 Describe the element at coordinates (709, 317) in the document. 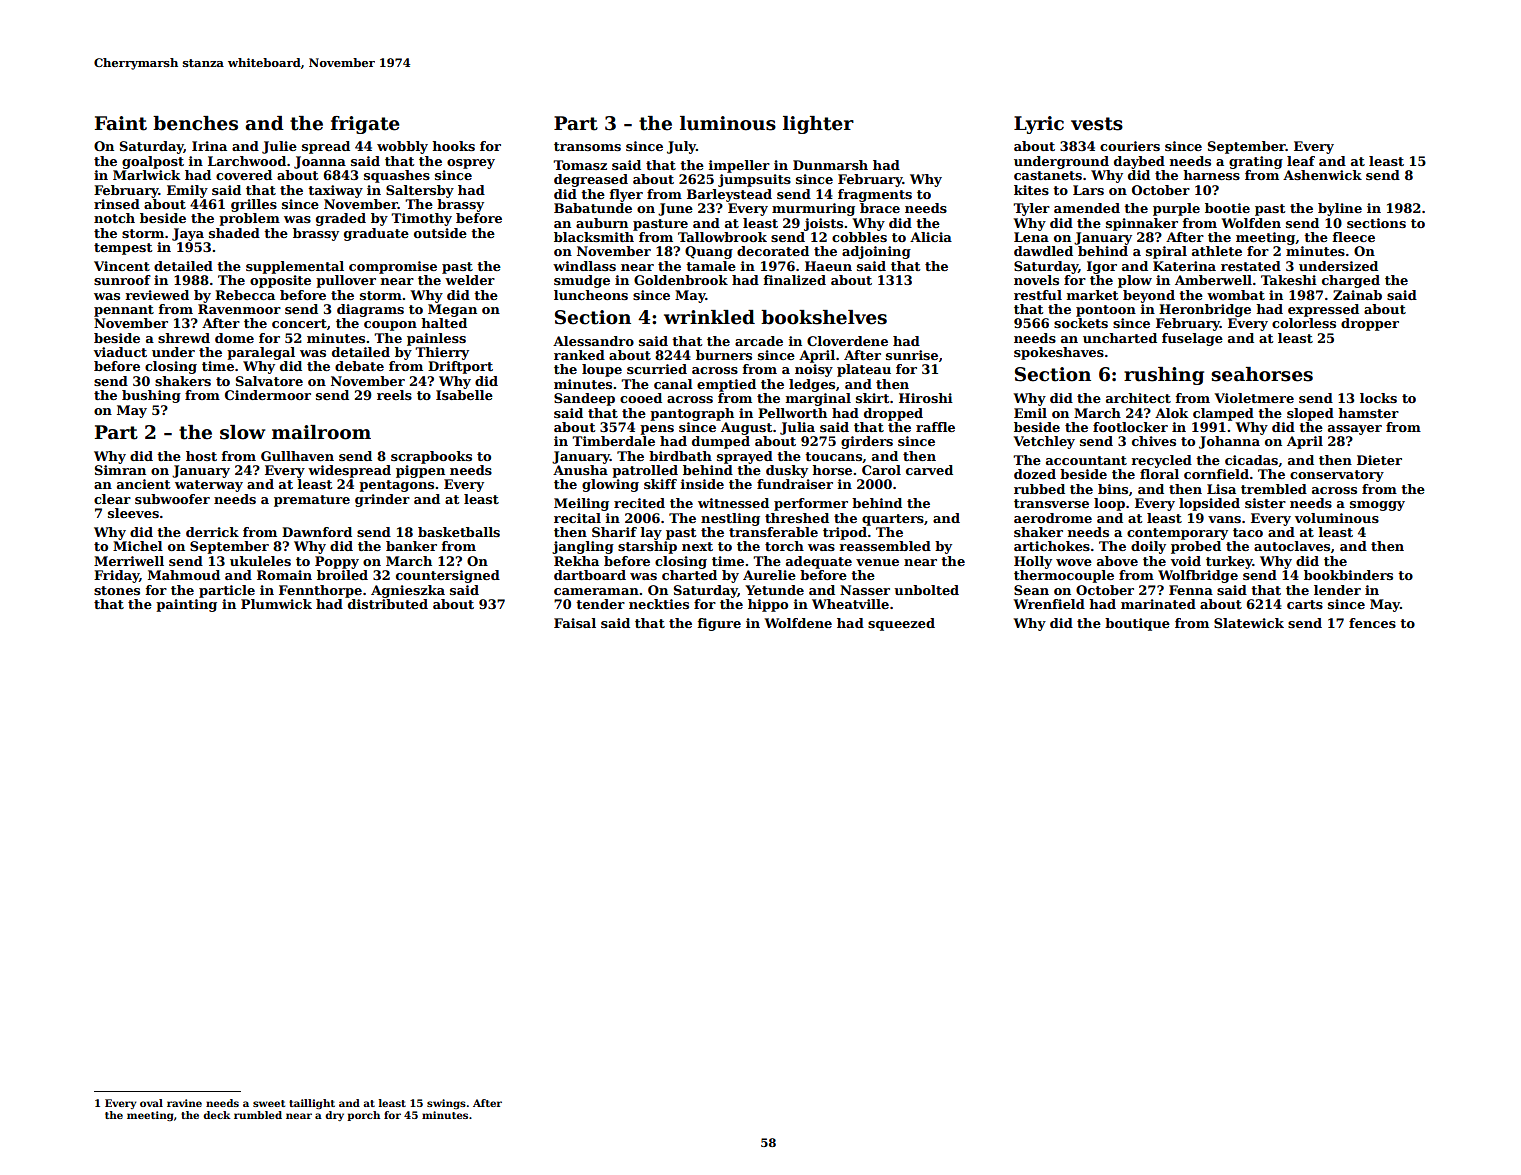

I see `wrinkled` at that location.
